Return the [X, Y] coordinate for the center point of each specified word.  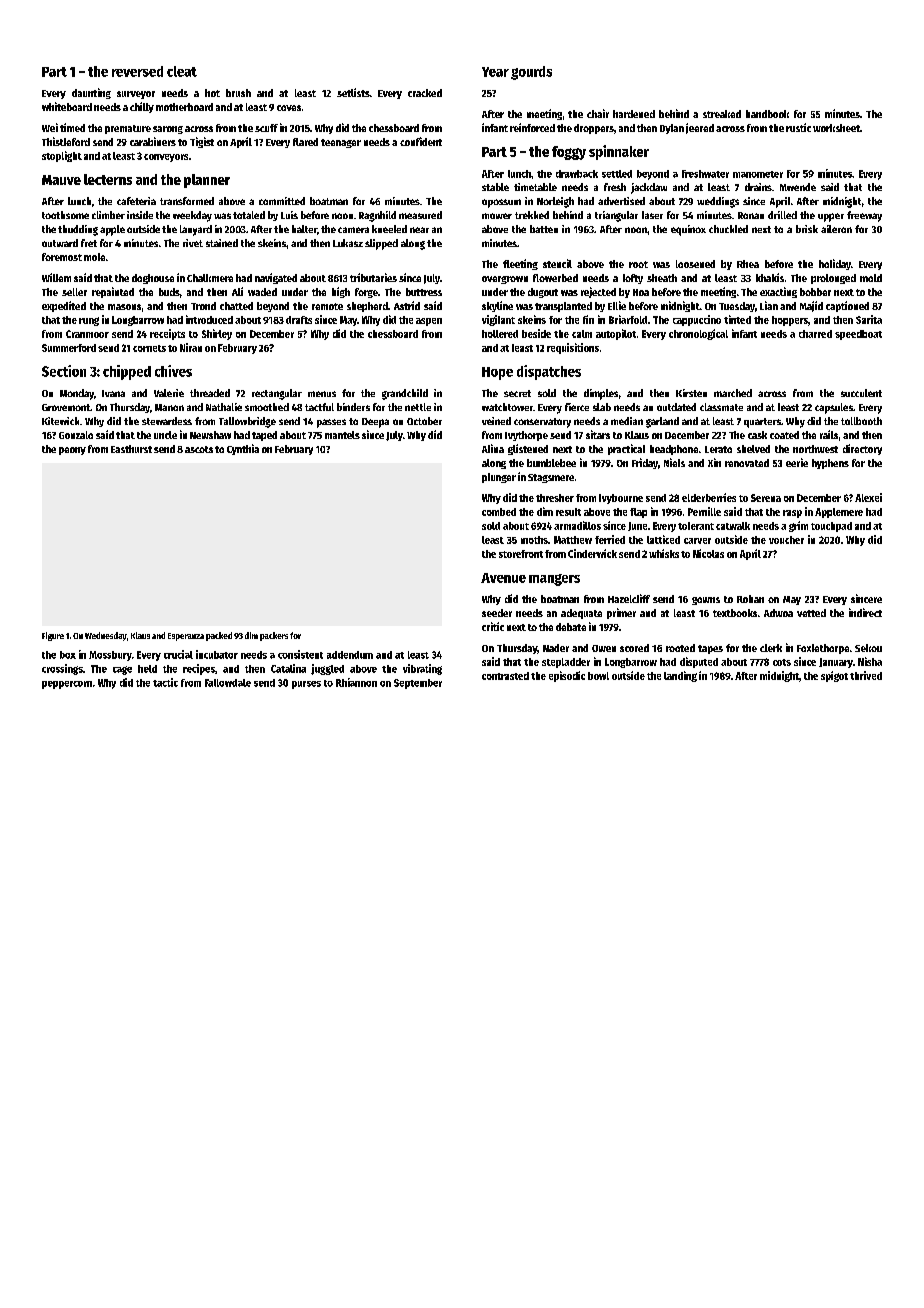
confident [421, 141]
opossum [501, 203]
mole [94, 257]
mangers [554, 580]
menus [322, 394]
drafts [299, 320]
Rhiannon [356, 682]
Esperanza [186, 637]
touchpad [831, 527]
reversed [137, 71]
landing [680, 676]
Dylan [672, 129]
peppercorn [67, 685]
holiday [835, 264]
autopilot [616, 334]
